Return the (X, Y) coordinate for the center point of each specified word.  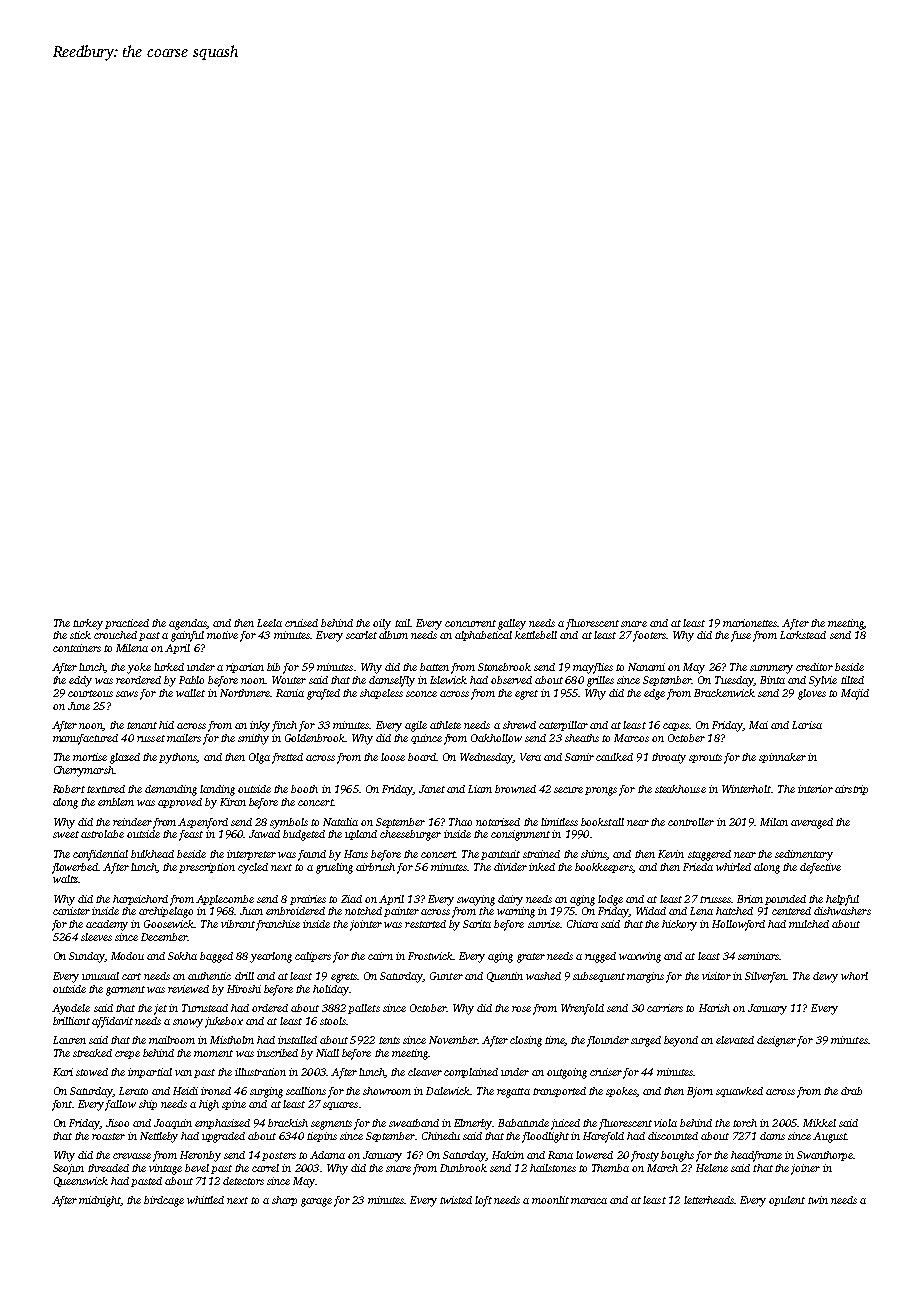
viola (665, 1123)
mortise (90, 757)
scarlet (361, 635)
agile (416, 726)
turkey (88, 624)
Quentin (505, 977)
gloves (812, 694)
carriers (665, 1008)
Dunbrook (463, 1168)
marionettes (750, 623)
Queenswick (81, 1182)
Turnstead (205, 1008)
